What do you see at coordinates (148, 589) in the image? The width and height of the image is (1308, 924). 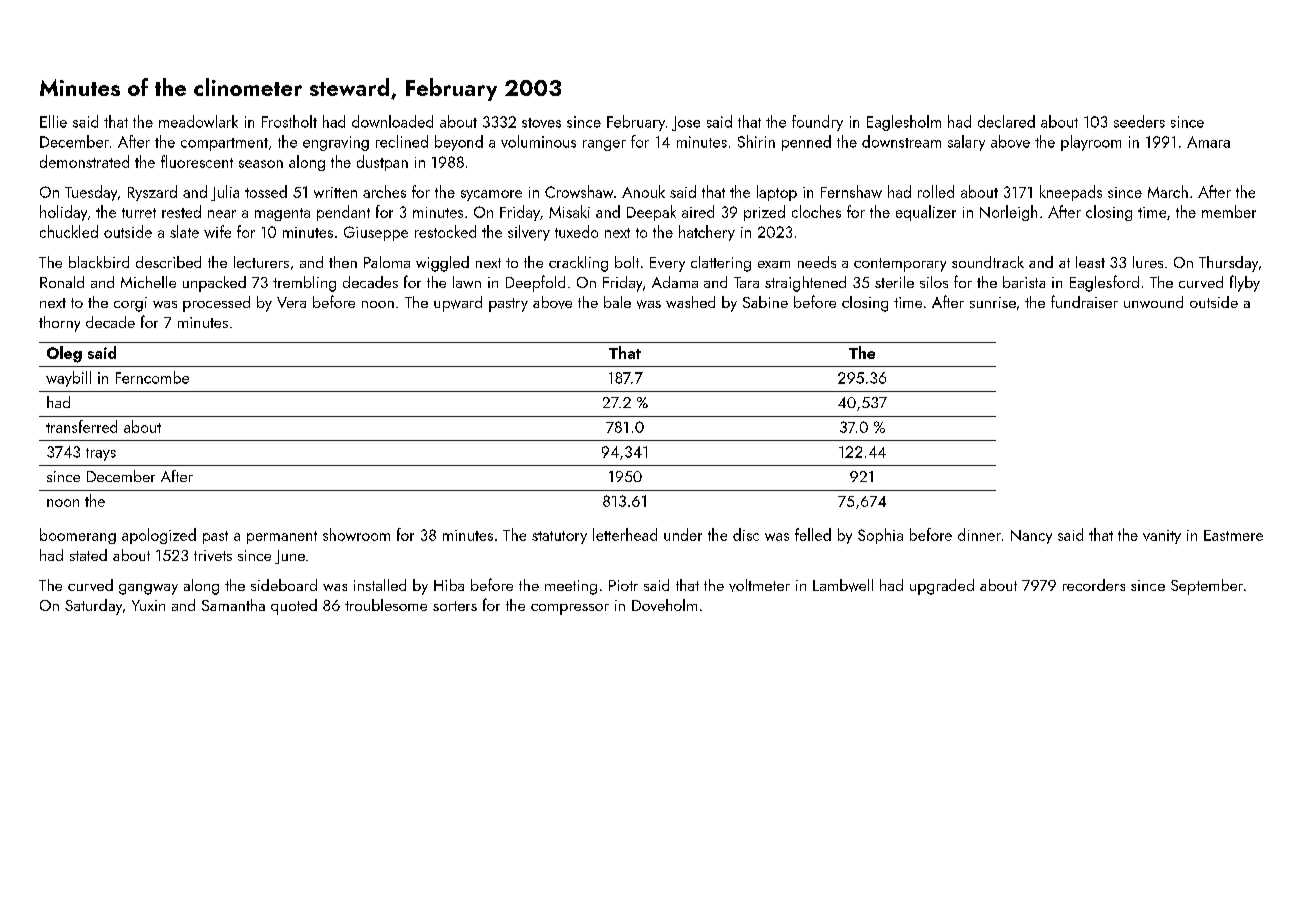 I see `gangway` at bounding box center [148, 589].
